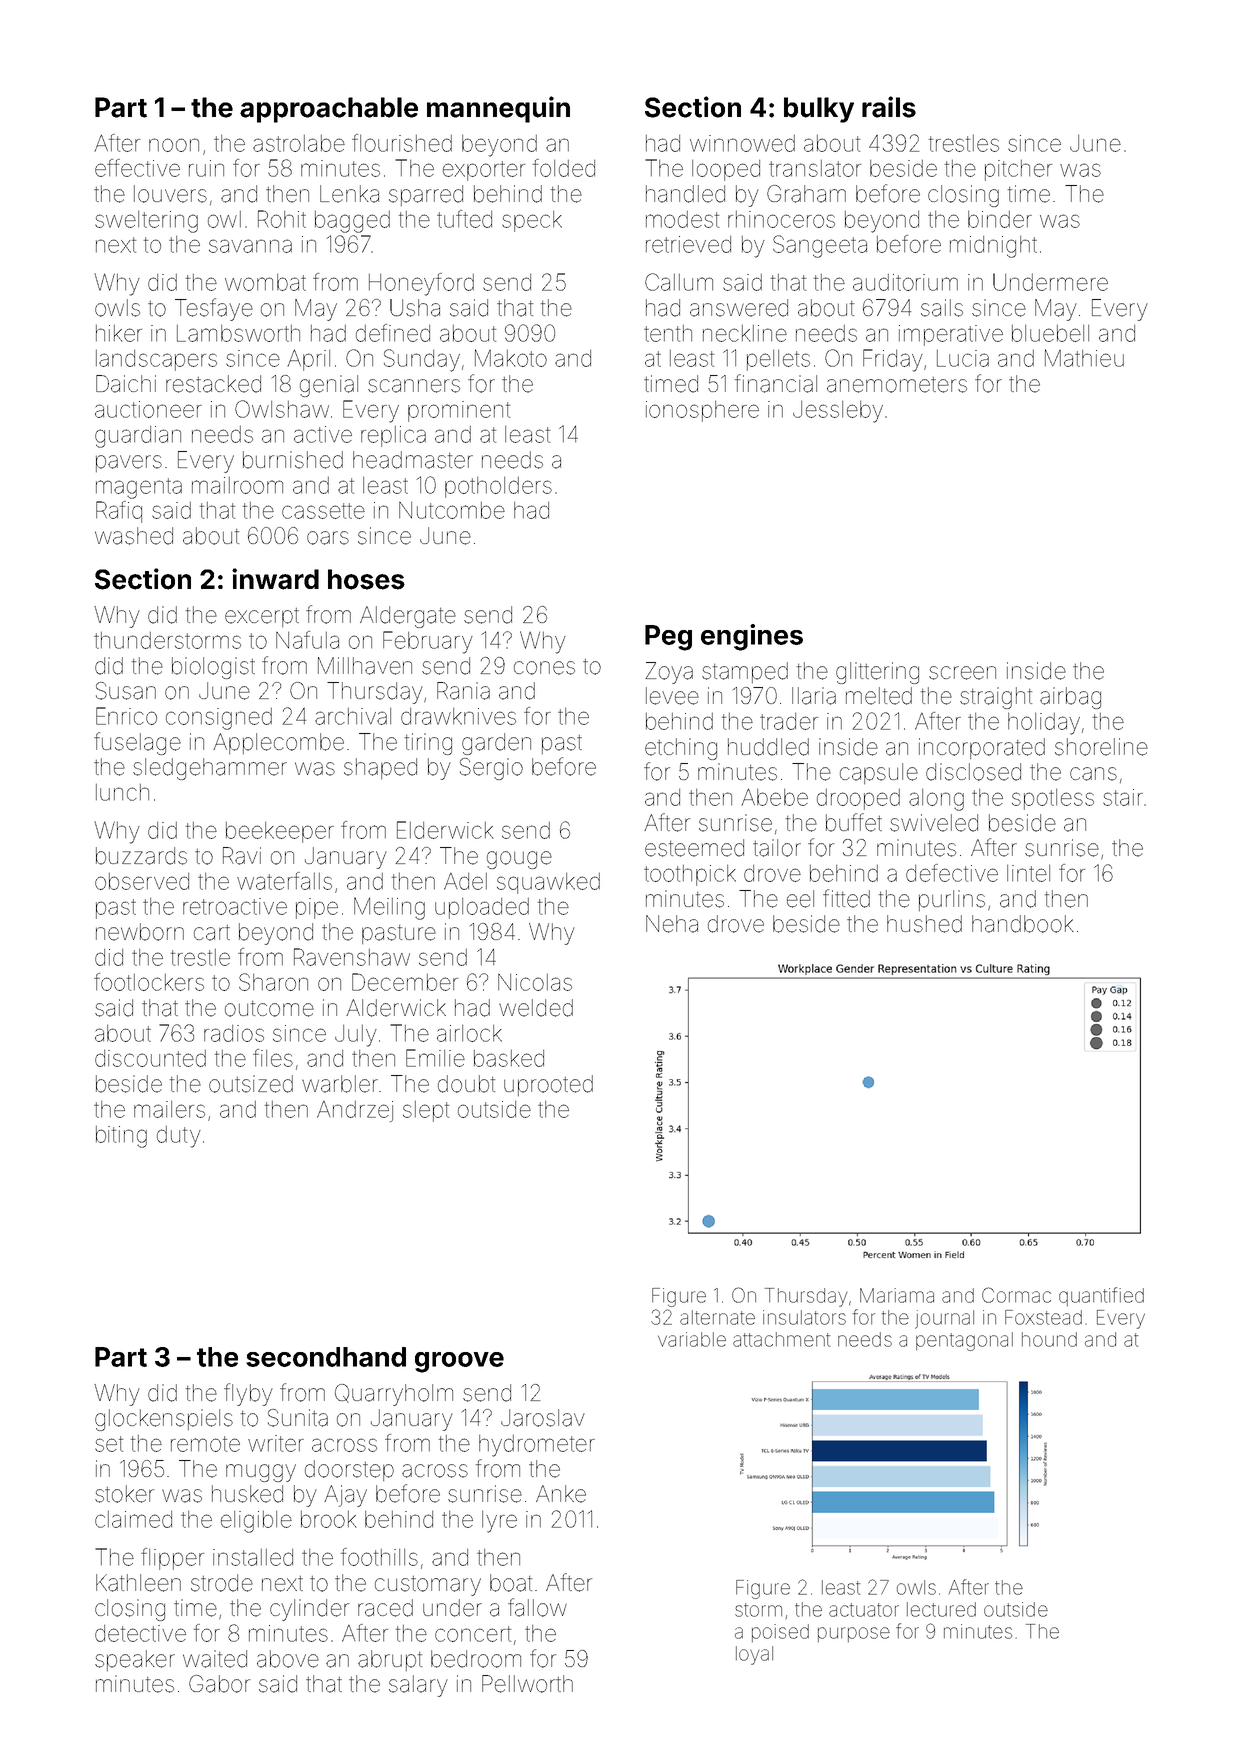 The width and height of the screenshot is (1246, 1763). What do you see at coordinates (804, 1317) in the screenshot?
I see `insulators` at bounding box center [804, 1317].
